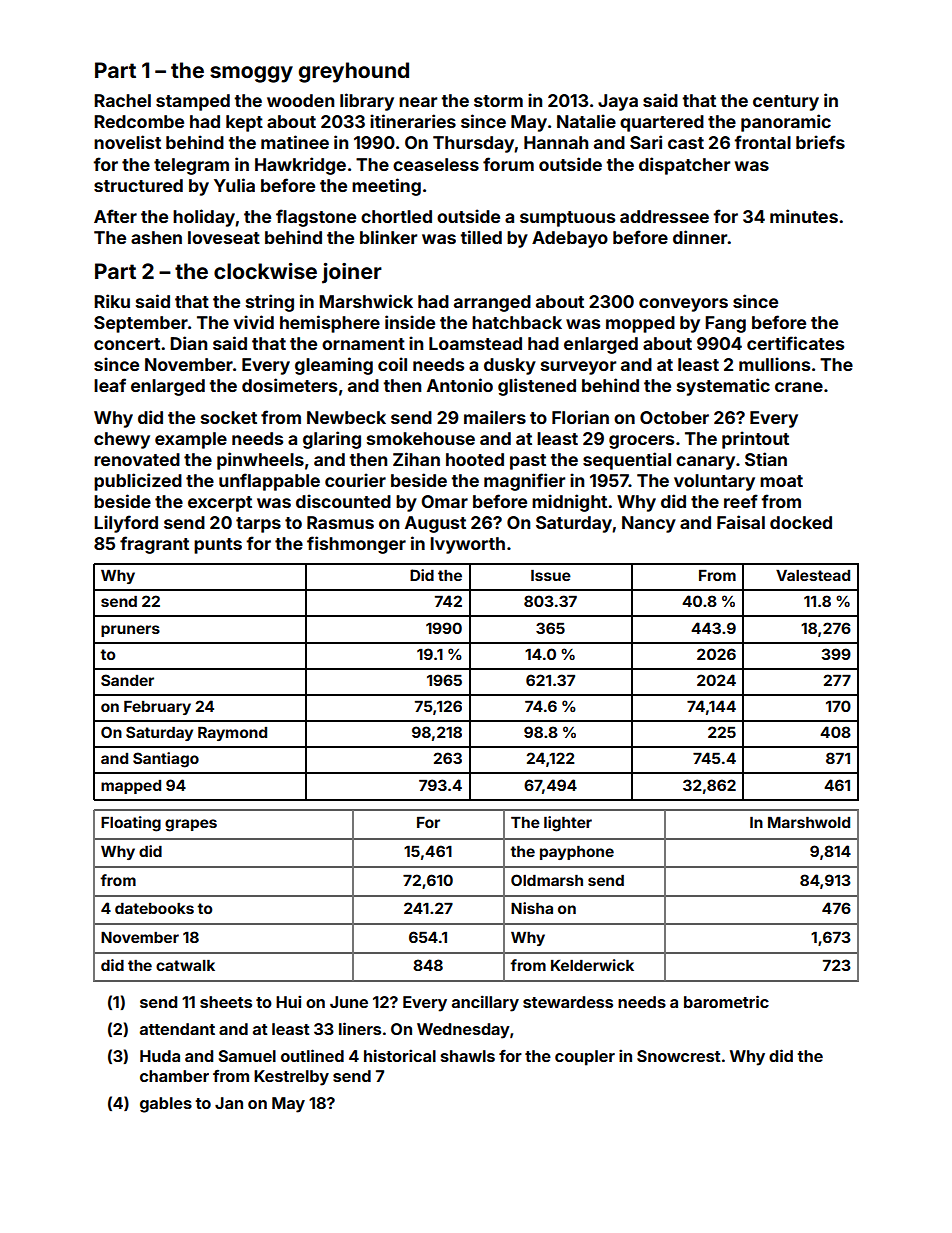 This screenshot has width=952, height=1233. What do you see at coordinates (130, 631) in the screenshot?
I see `pruners` at bounding box center [130, 631].
